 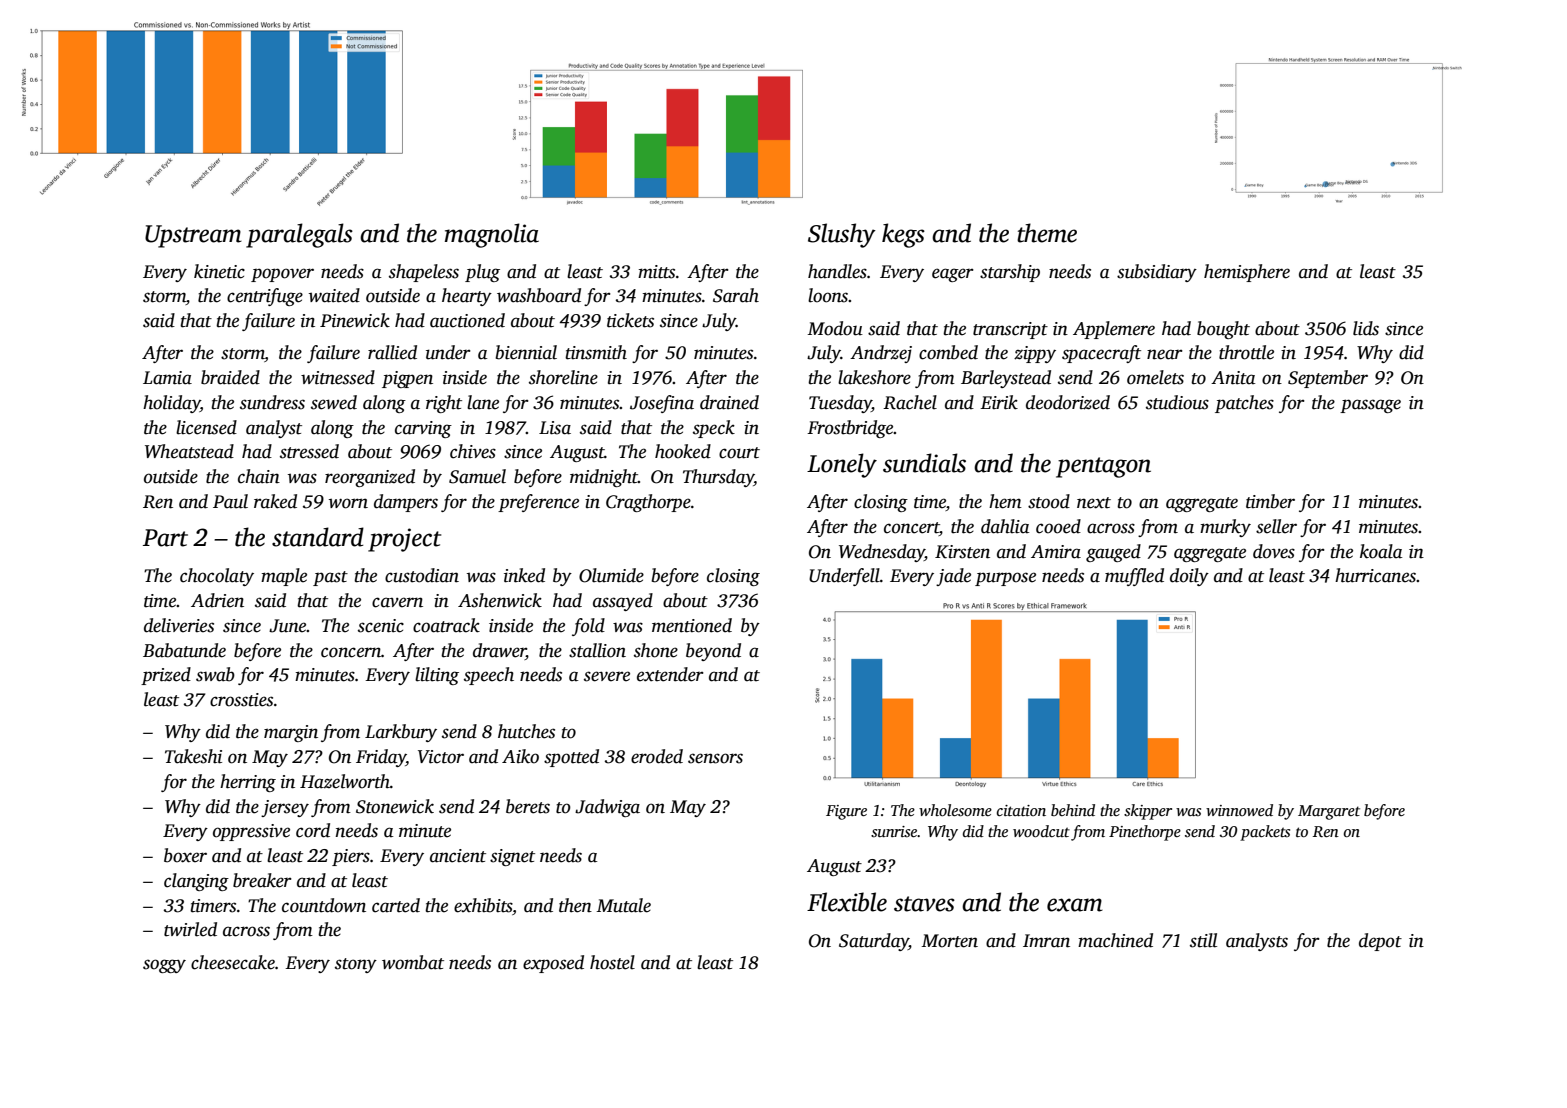 What do you see at coordinates (847, 902) in the image?
I see `Flexible` at bounding box center [847, 902].
